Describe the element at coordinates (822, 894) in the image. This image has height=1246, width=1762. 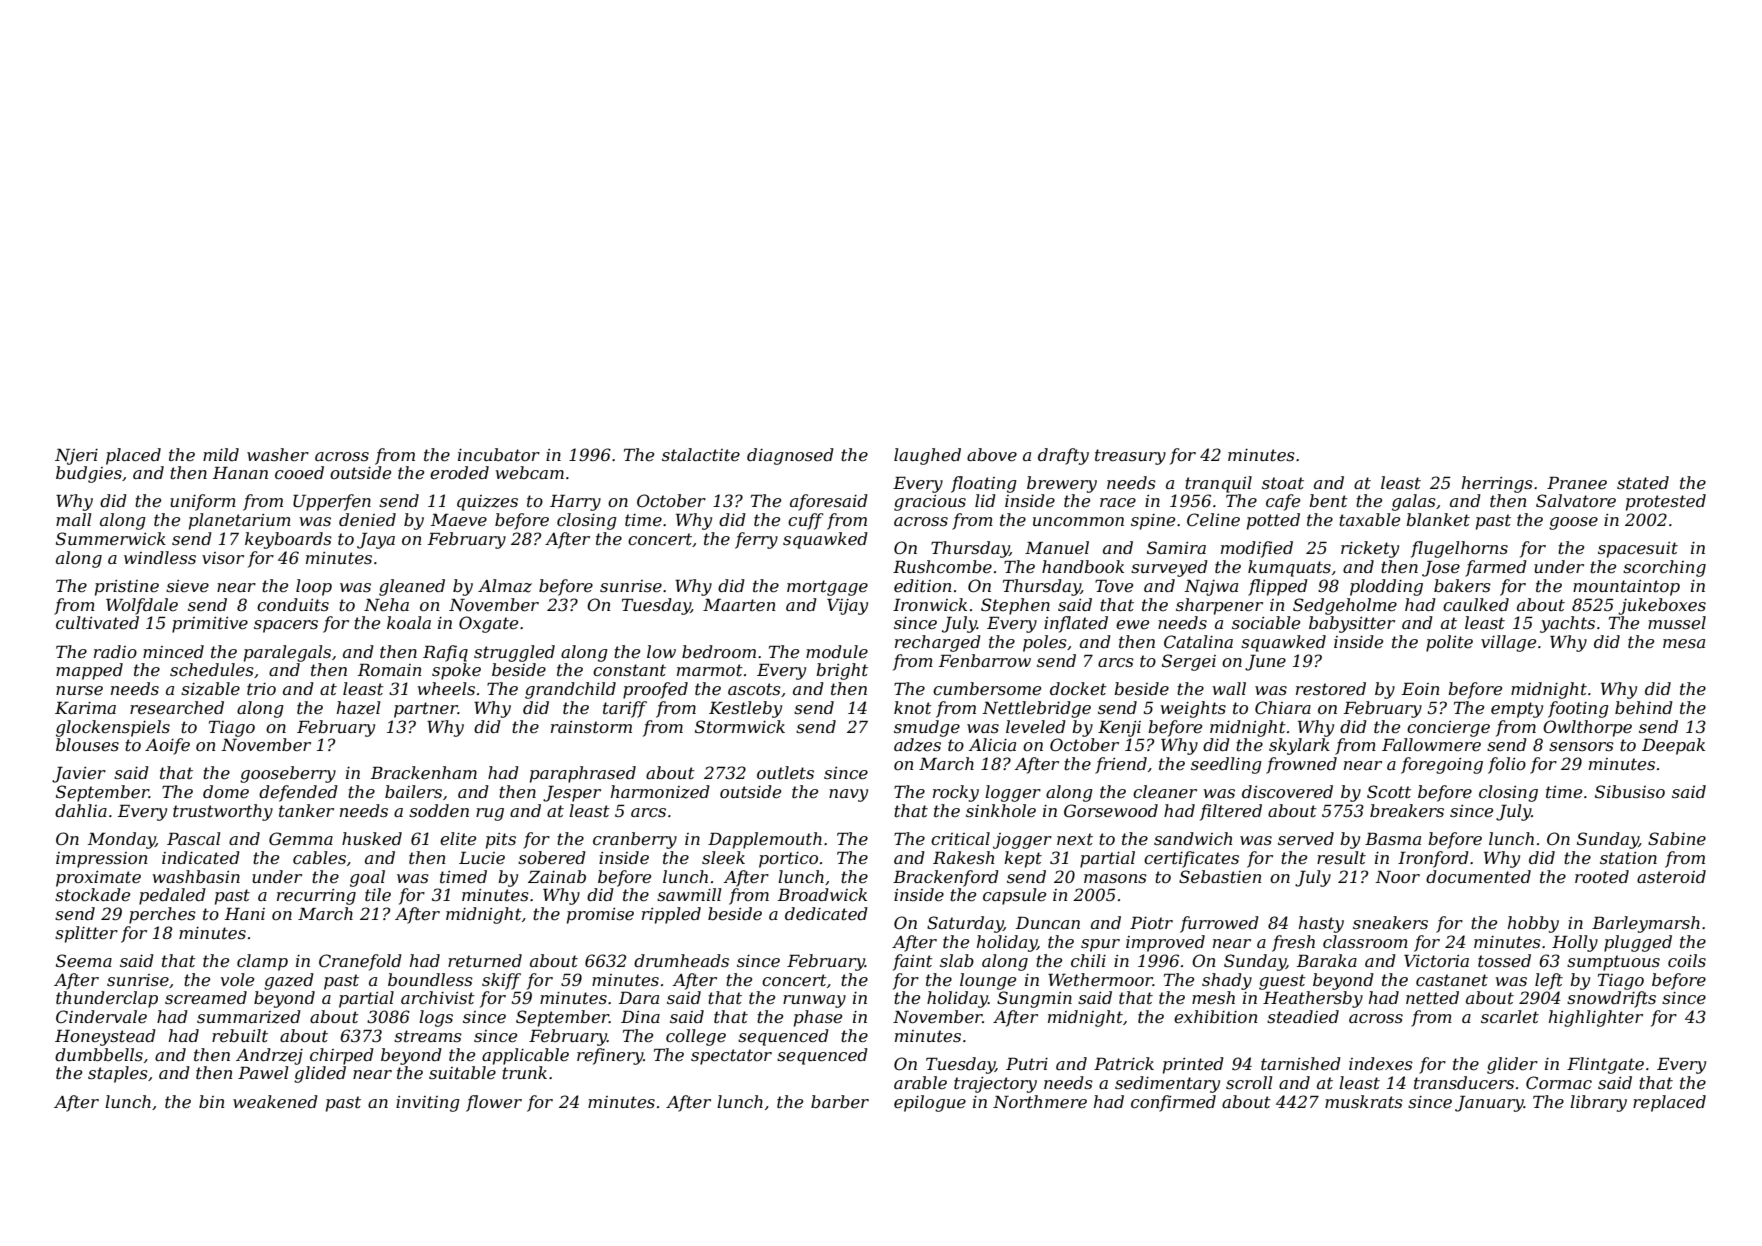
I see `Broadwick` at that location.
